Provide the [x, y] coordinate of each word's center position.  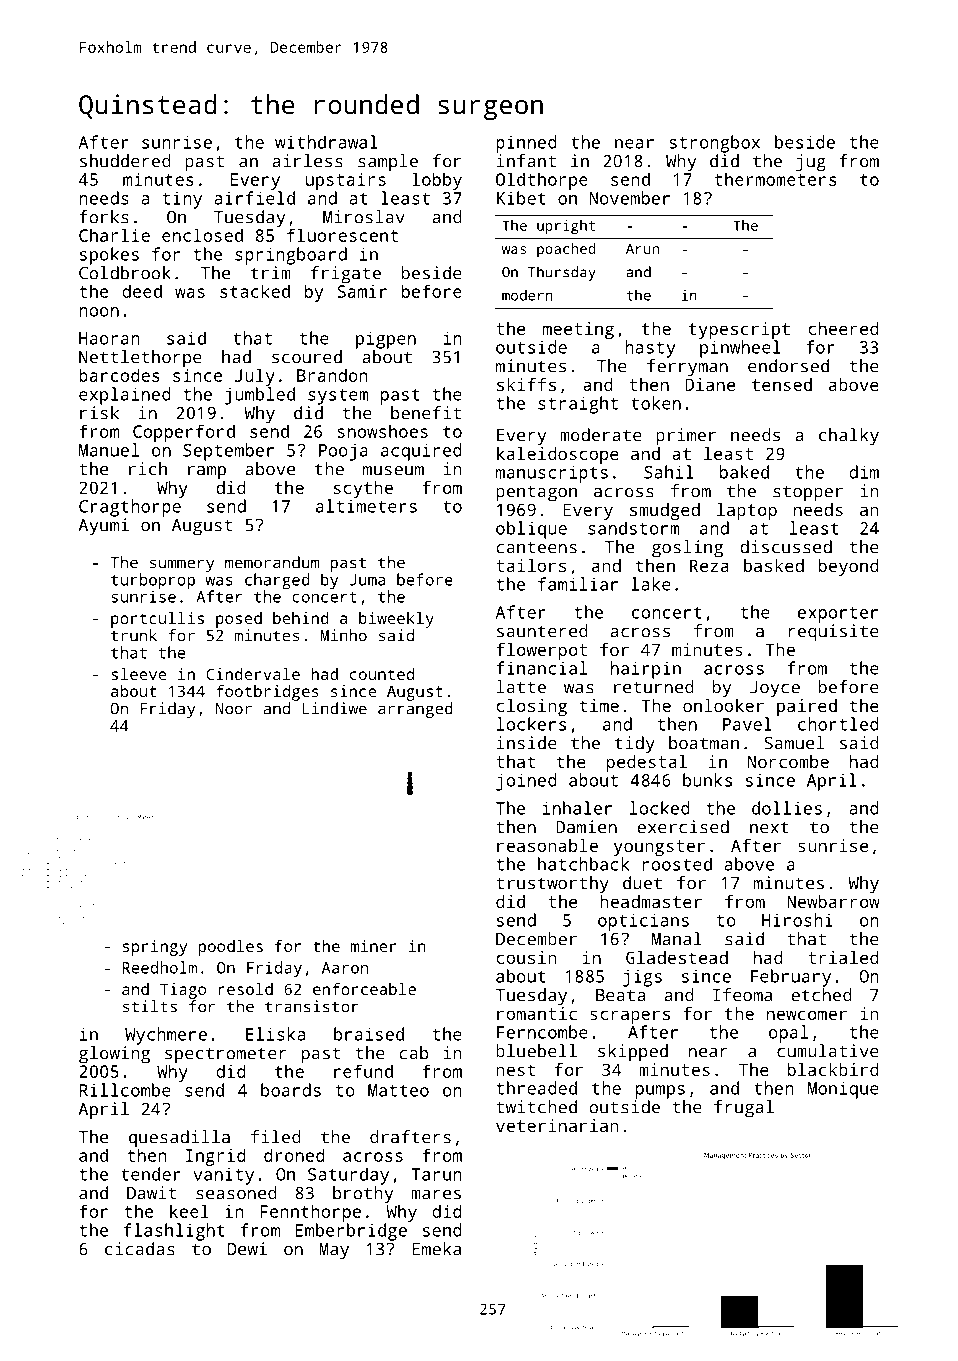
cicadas [140, 1249]
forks [104, 217]
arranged [415, 710]
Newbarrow [833, 901]
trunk [134, 635]
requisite [833, 633]
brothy [363, 1195]
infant [526, 161]
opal [788, 1034]
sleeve [139, 674]
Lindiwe [335, 708]
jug [811, 163]
